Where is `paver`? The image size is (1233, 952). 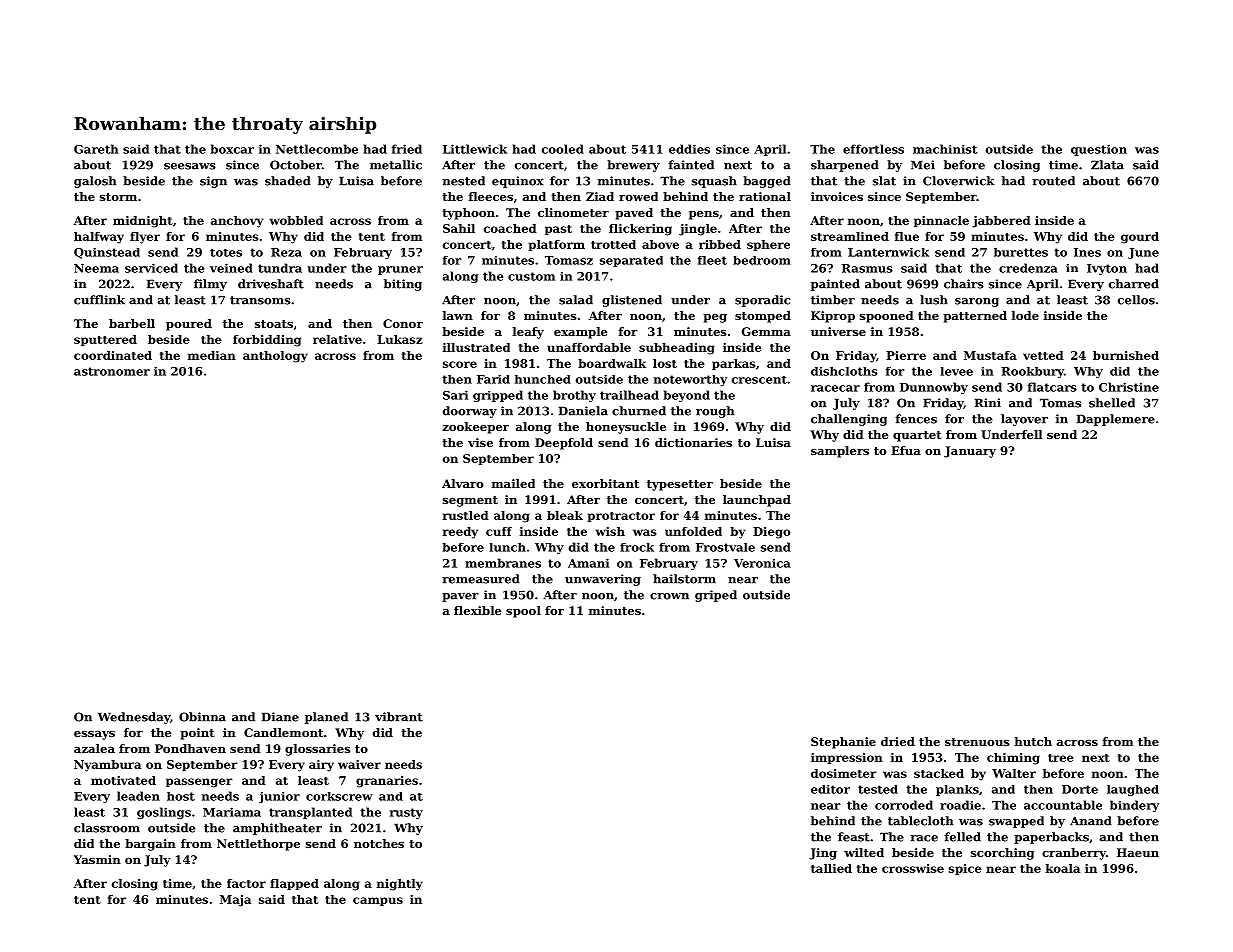
paver is located at coordinates (460, 597).
